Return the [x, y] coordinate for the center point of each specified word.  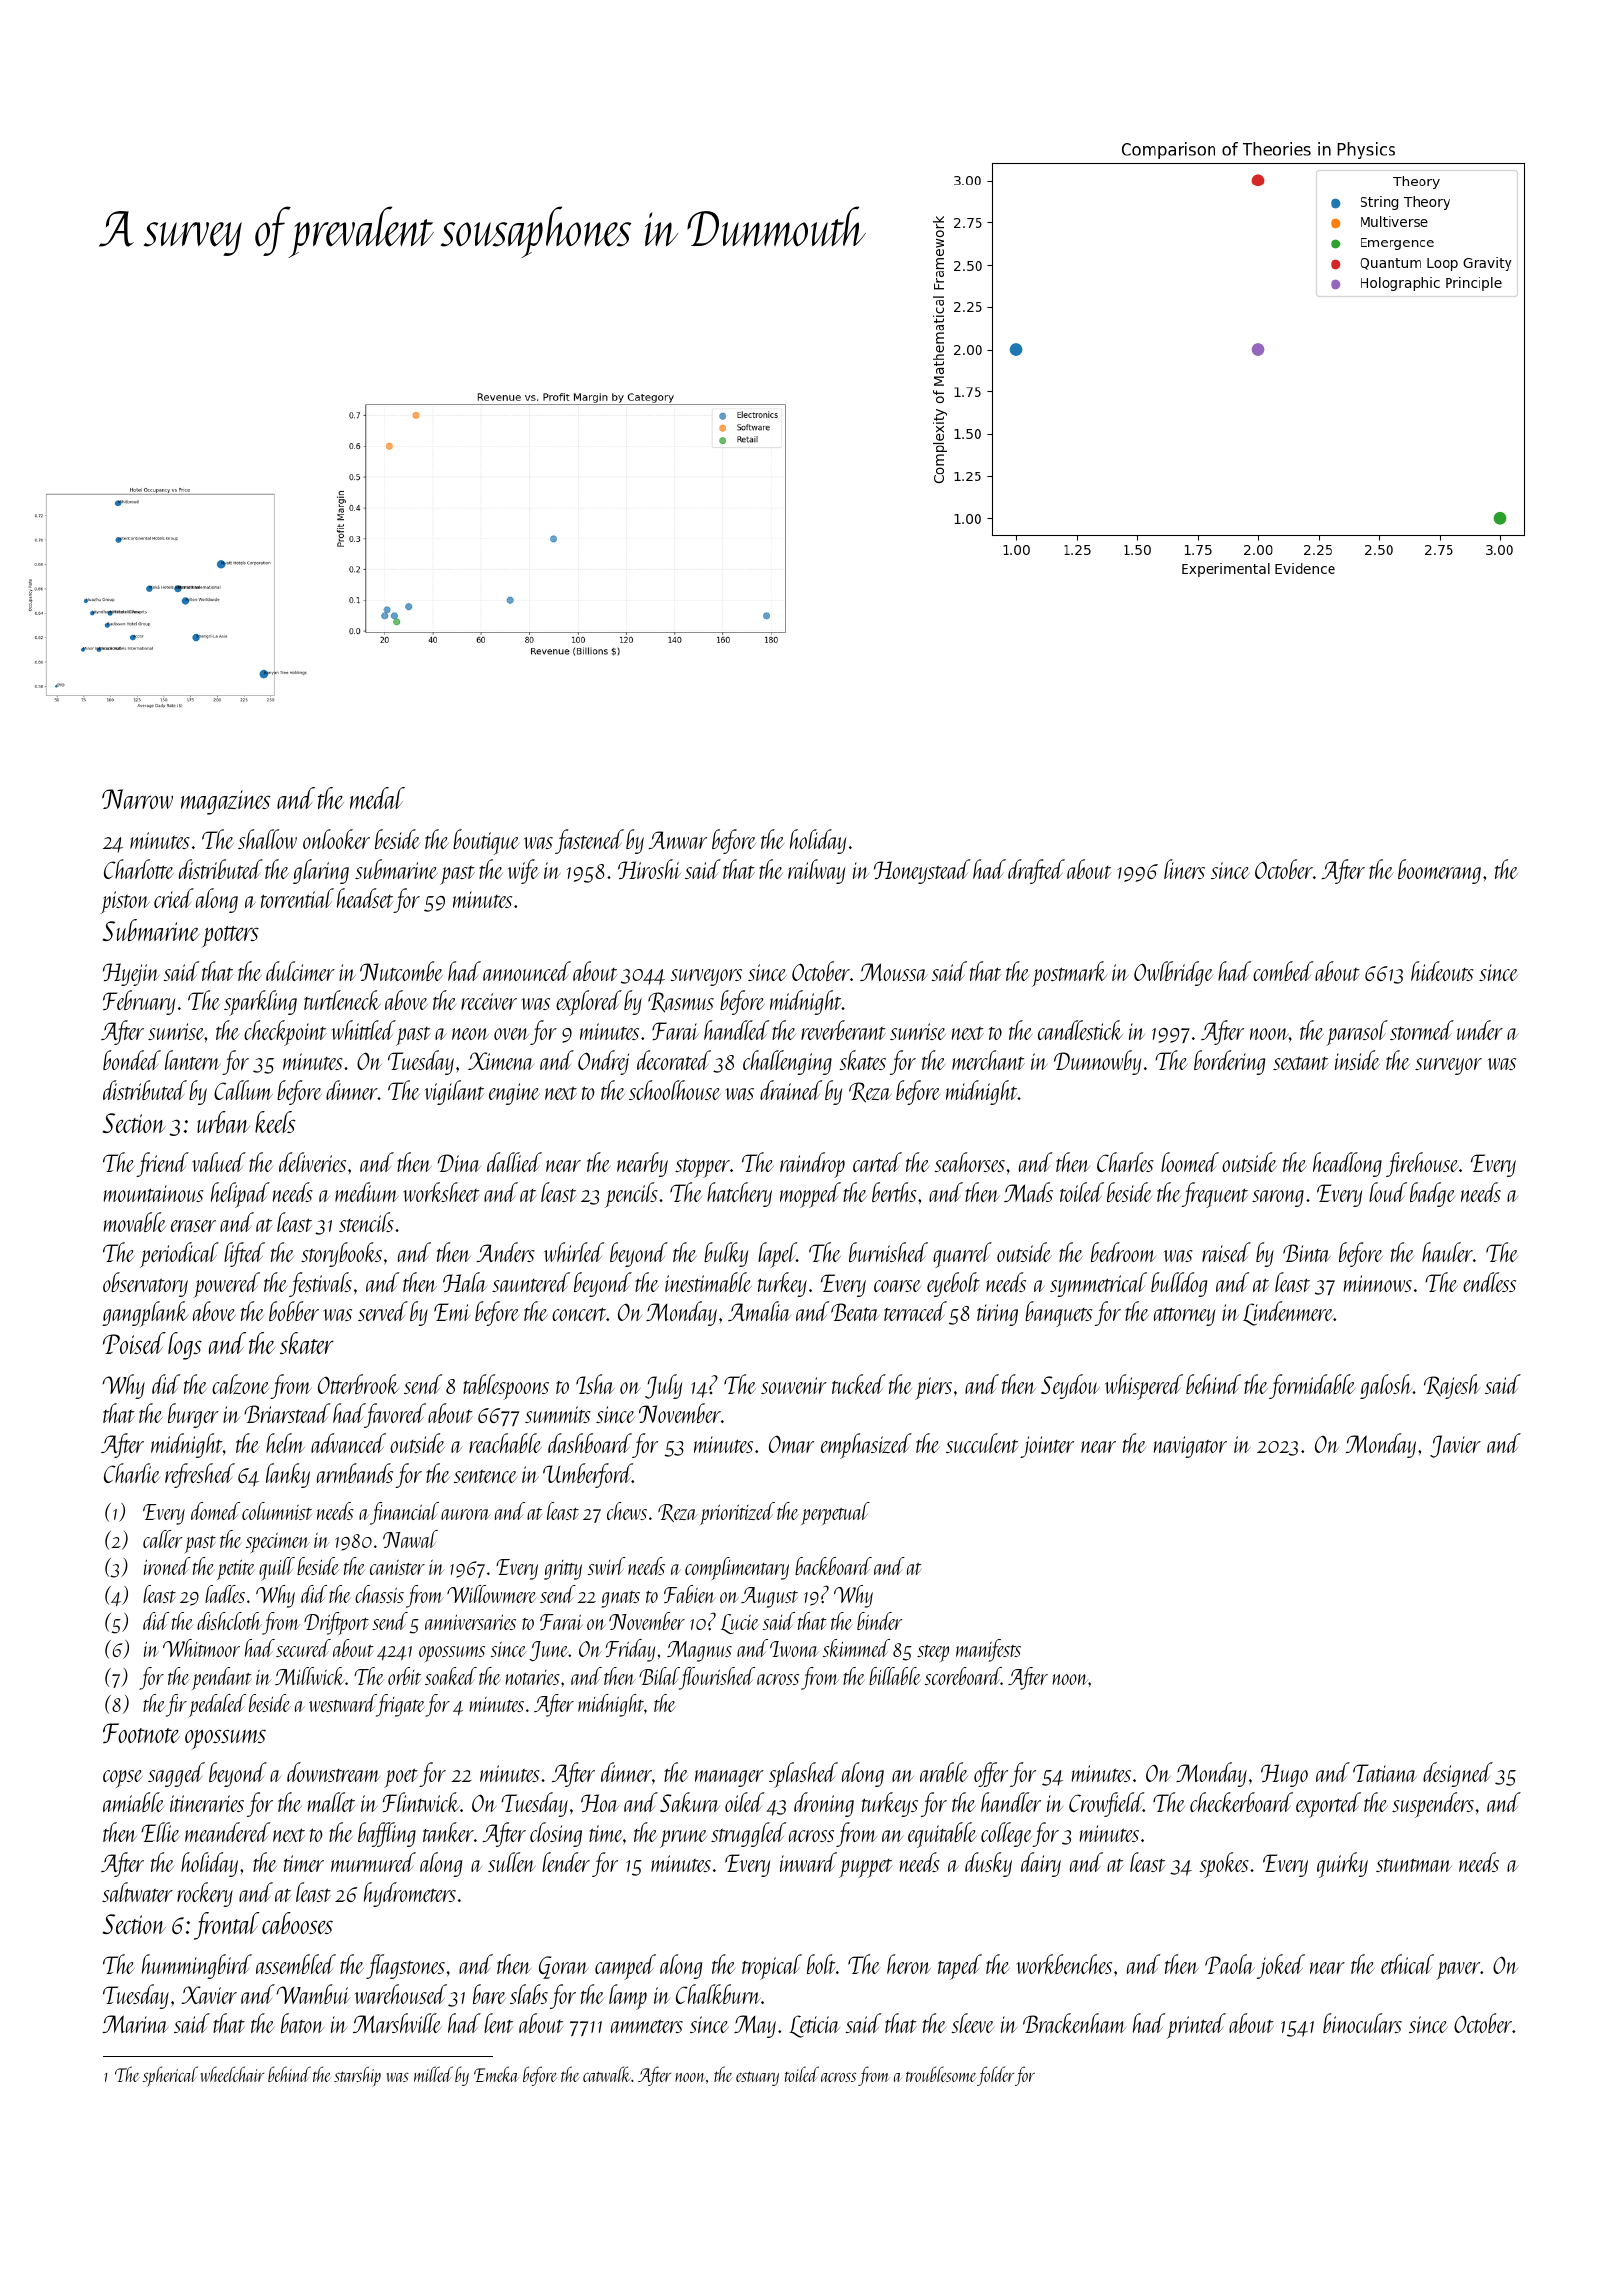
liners [1184, 869]
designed [1458, 1774]
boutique [486, 842]
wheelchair [232, 2074]
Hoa [600, 1803]
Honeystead [922, 871]
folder [995, 2076]
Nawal [410, 1539]
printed [1196, 2026]
